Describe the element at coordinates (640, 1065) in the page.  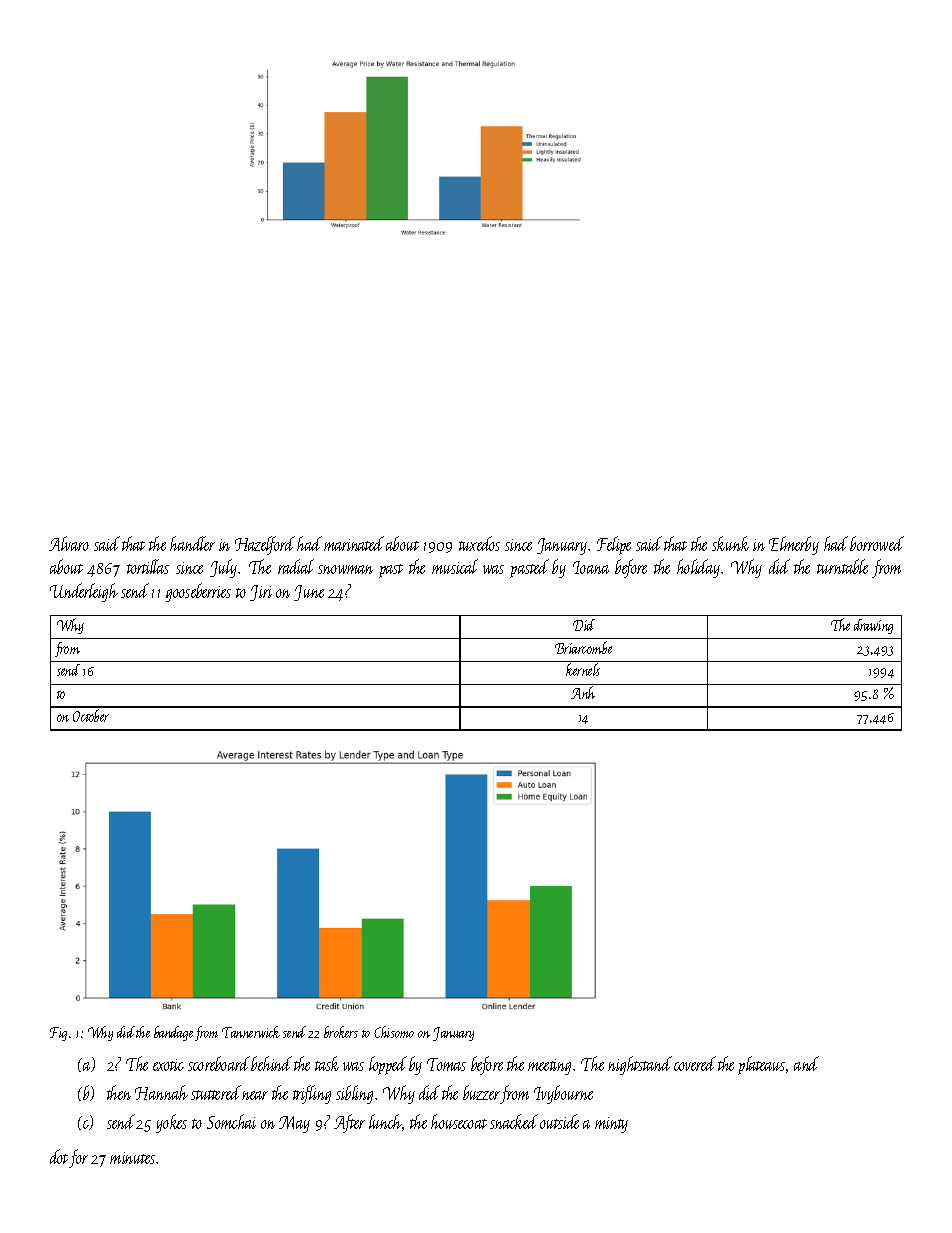
I see `nightstand` at that location.
